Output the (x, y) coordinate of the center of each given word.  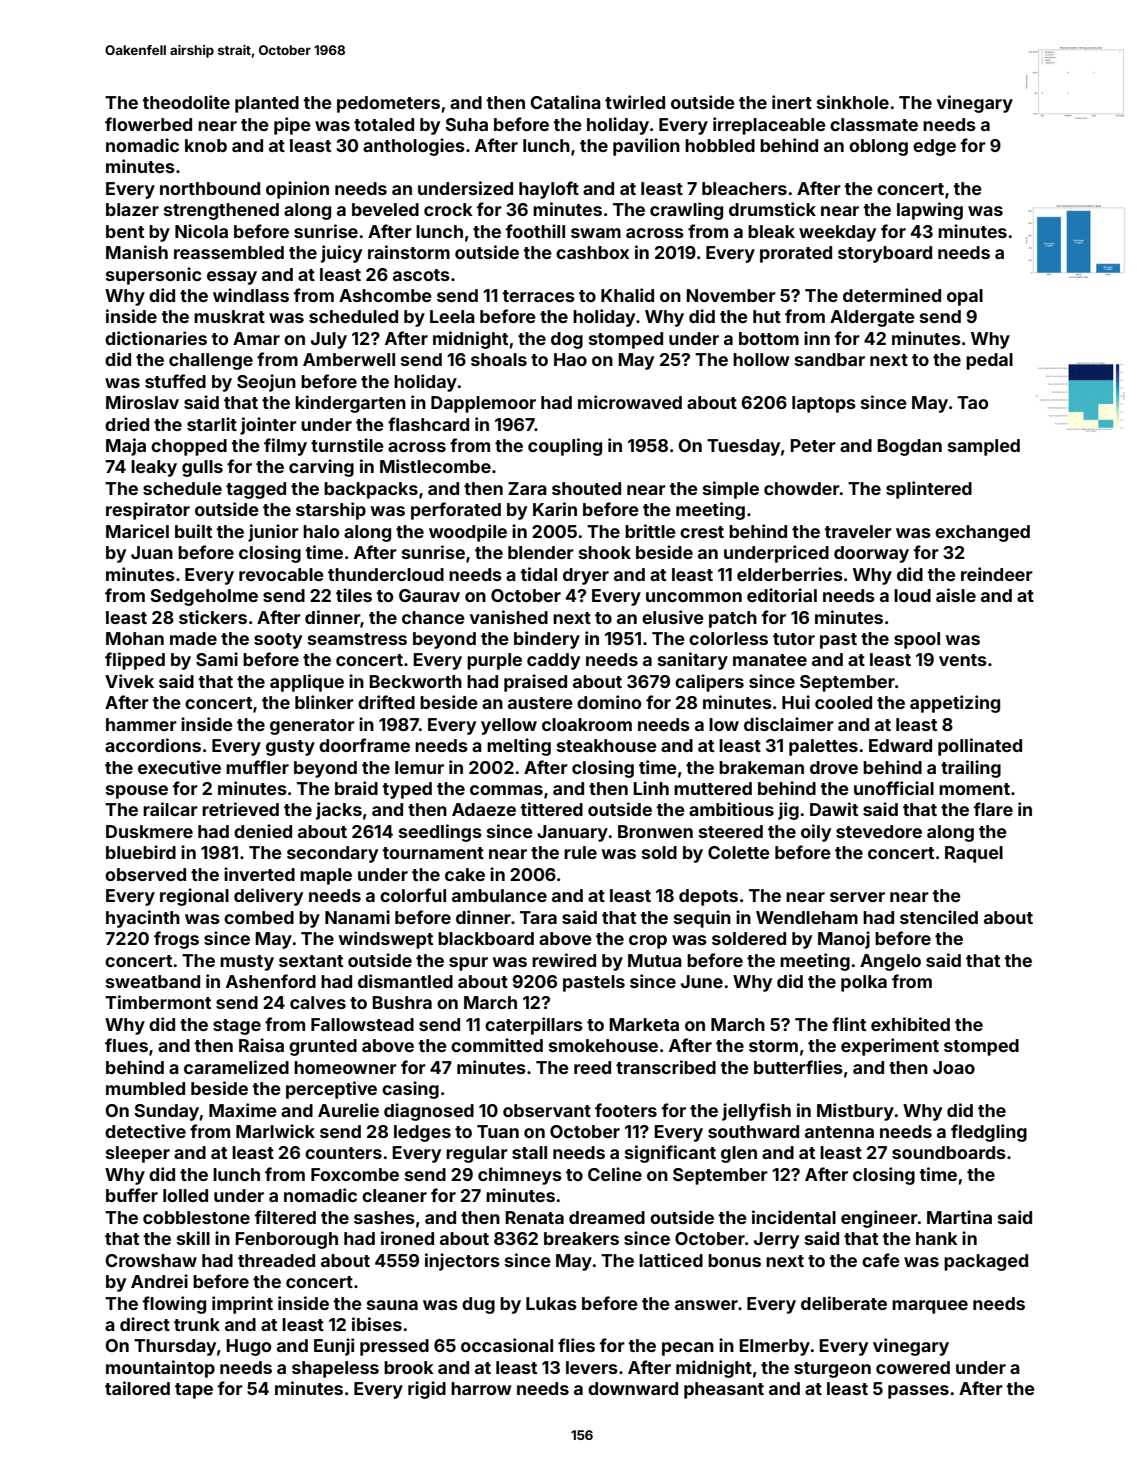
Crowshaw (151, 1260)
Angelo (890, 962)
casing (410, 1090)
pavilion (646, 147)
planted (267, 104)
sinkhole (853, 102)
